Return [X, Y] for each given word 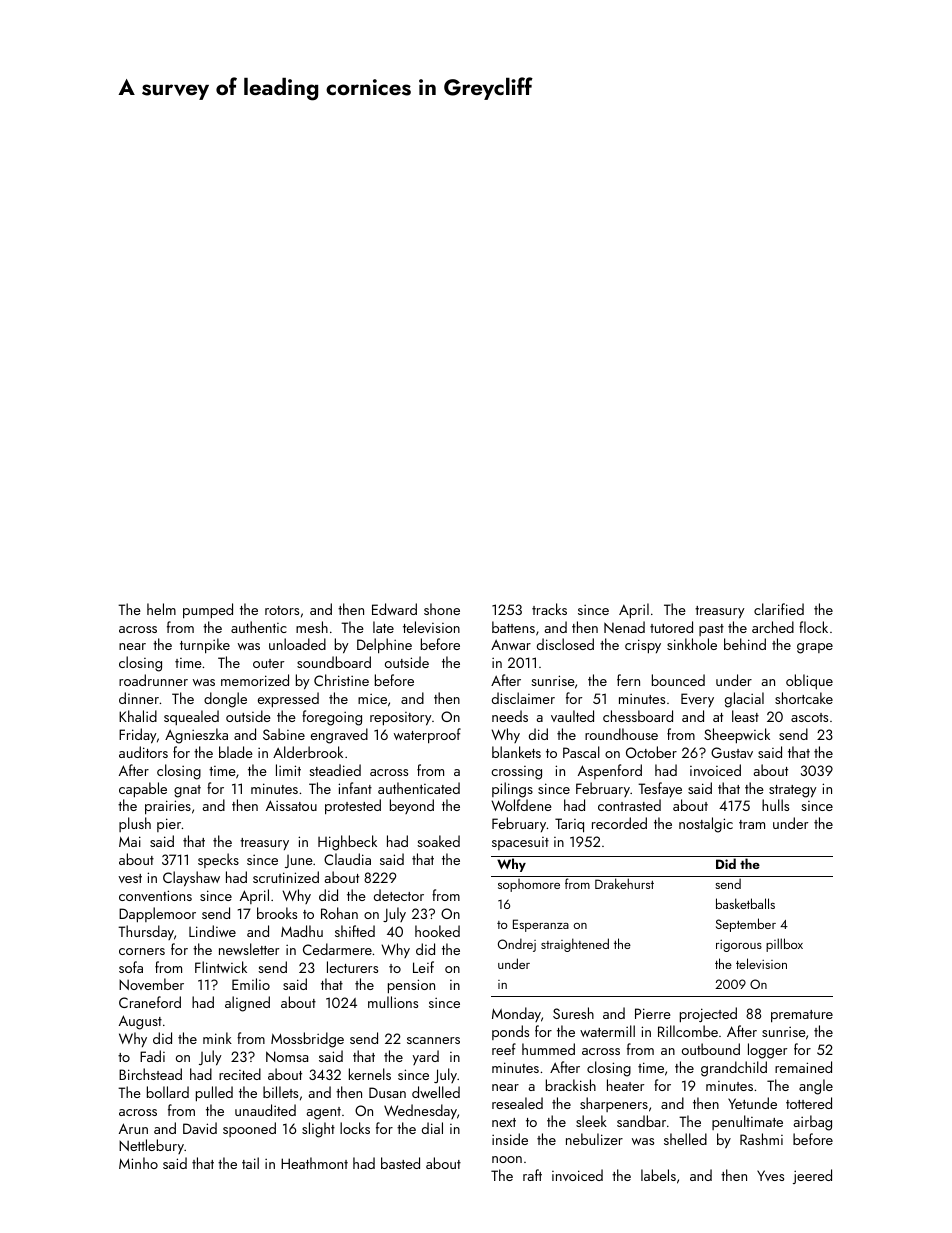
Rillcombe [688, 1031]
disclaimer [523, 698]
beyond [412, 806]
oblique [809, 681]
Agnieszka [196, 736]
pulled [214, 1093]
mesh [312, 627]
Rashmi [761, 1139]
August [140, 1022]
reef [504, 1049]
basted [400, 1163]
